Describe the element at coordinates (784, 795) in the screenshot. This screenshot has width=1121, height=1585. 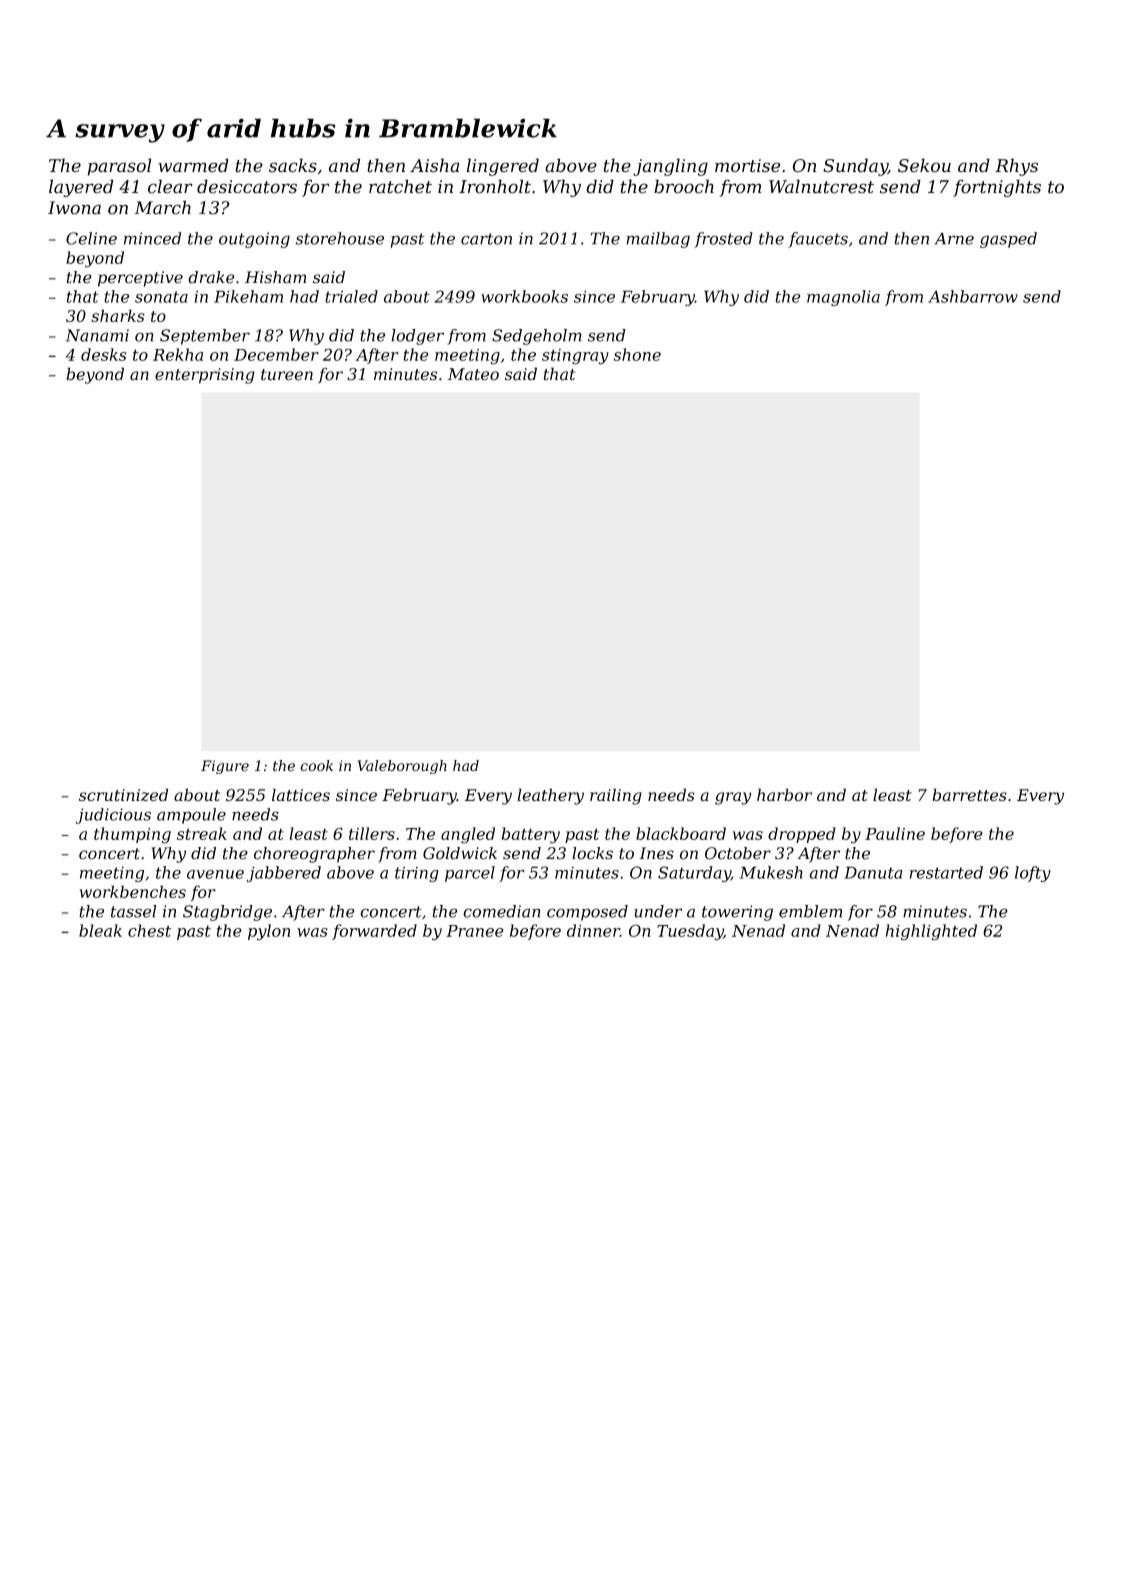
I see `harbor` at that location.
